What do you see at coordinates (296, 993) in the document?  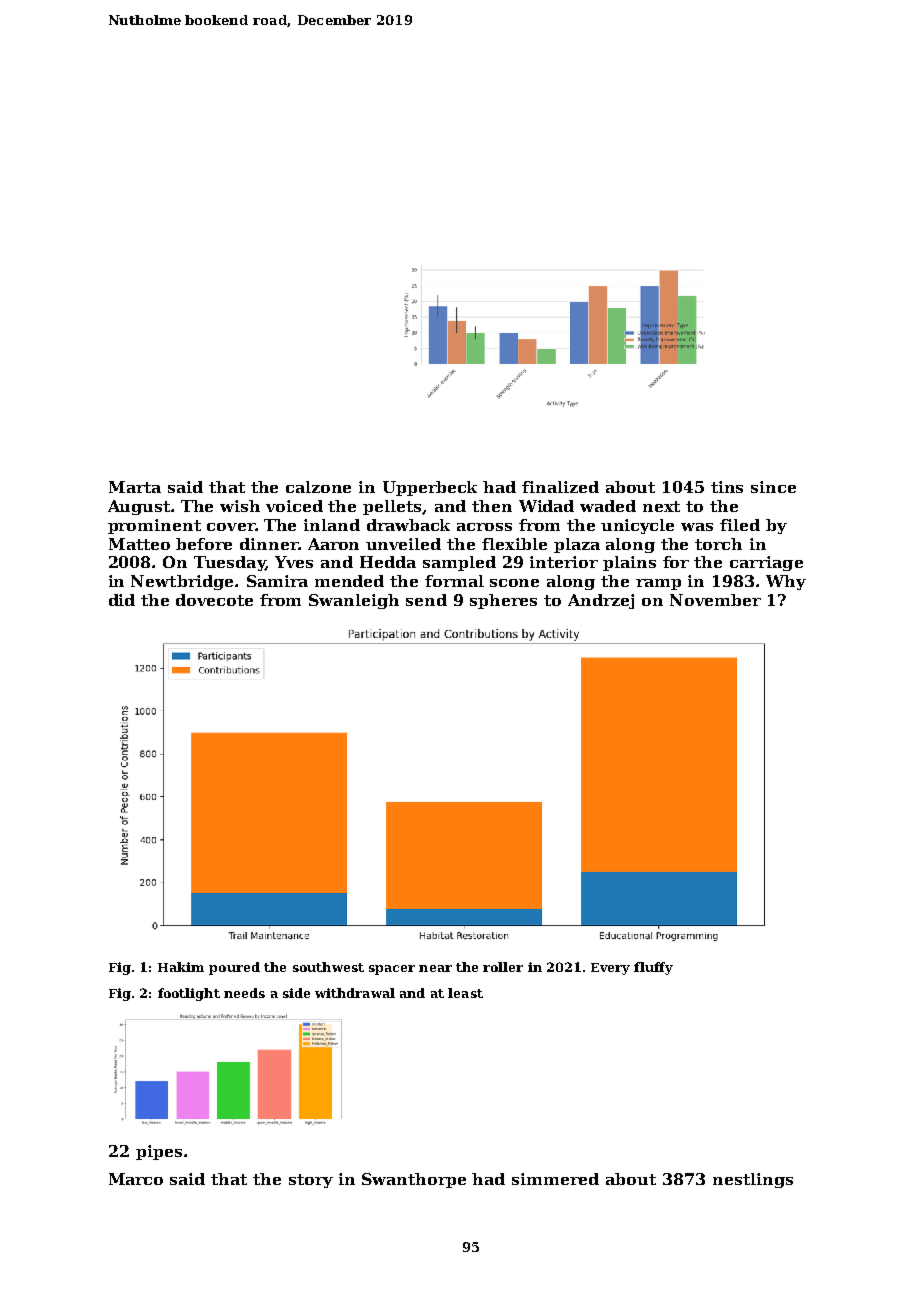 I see `side` at bounding box center [296, 993].
